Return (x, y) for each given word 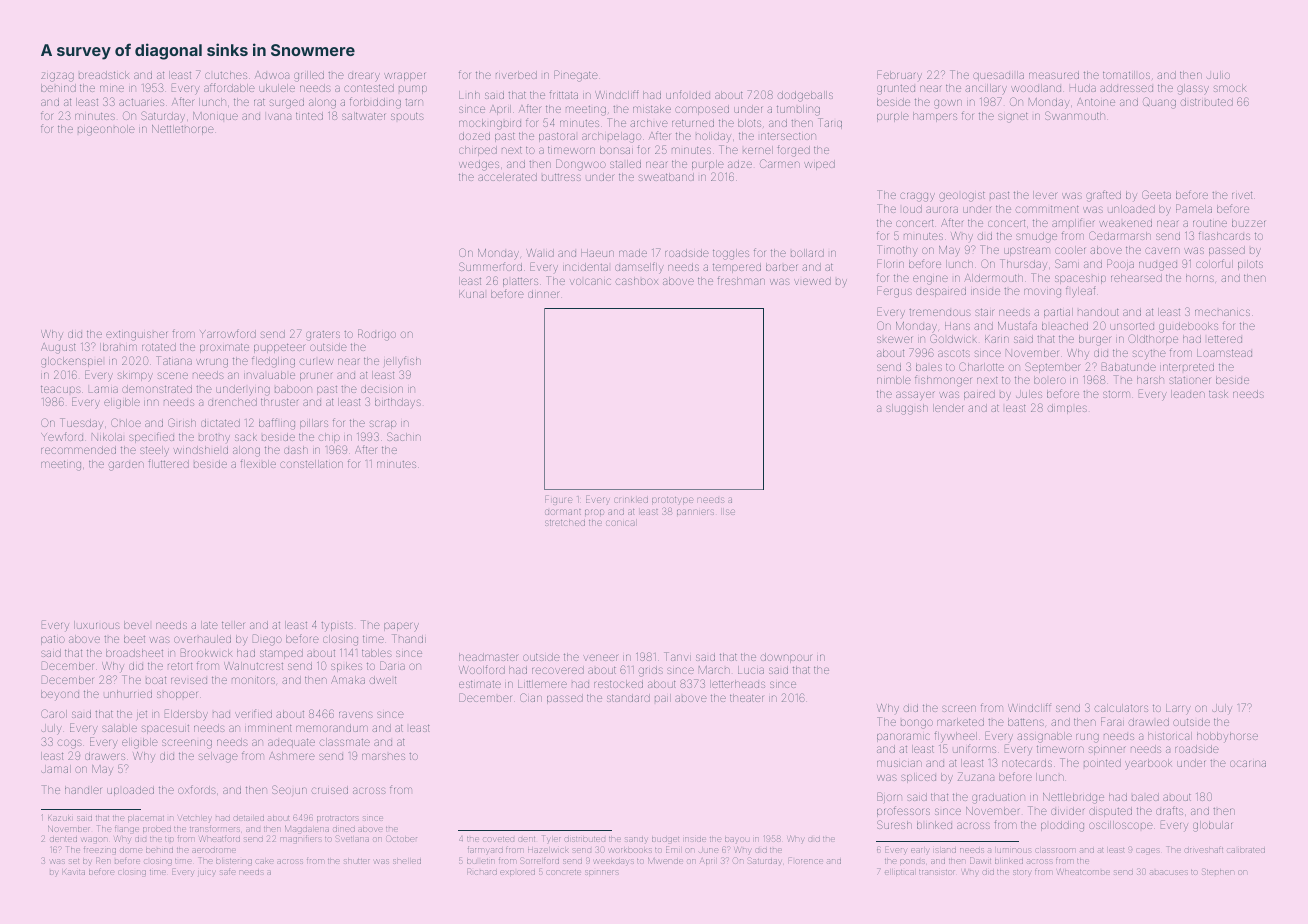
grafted (1103, 196)
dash (296, 450)
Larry (1178, 709)
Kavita (74, 872)
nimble (894, 380)
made (633, 253)
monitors (253, 680)
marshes (383, 756)
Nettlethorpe (183, 130)
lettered (1225, 339)
